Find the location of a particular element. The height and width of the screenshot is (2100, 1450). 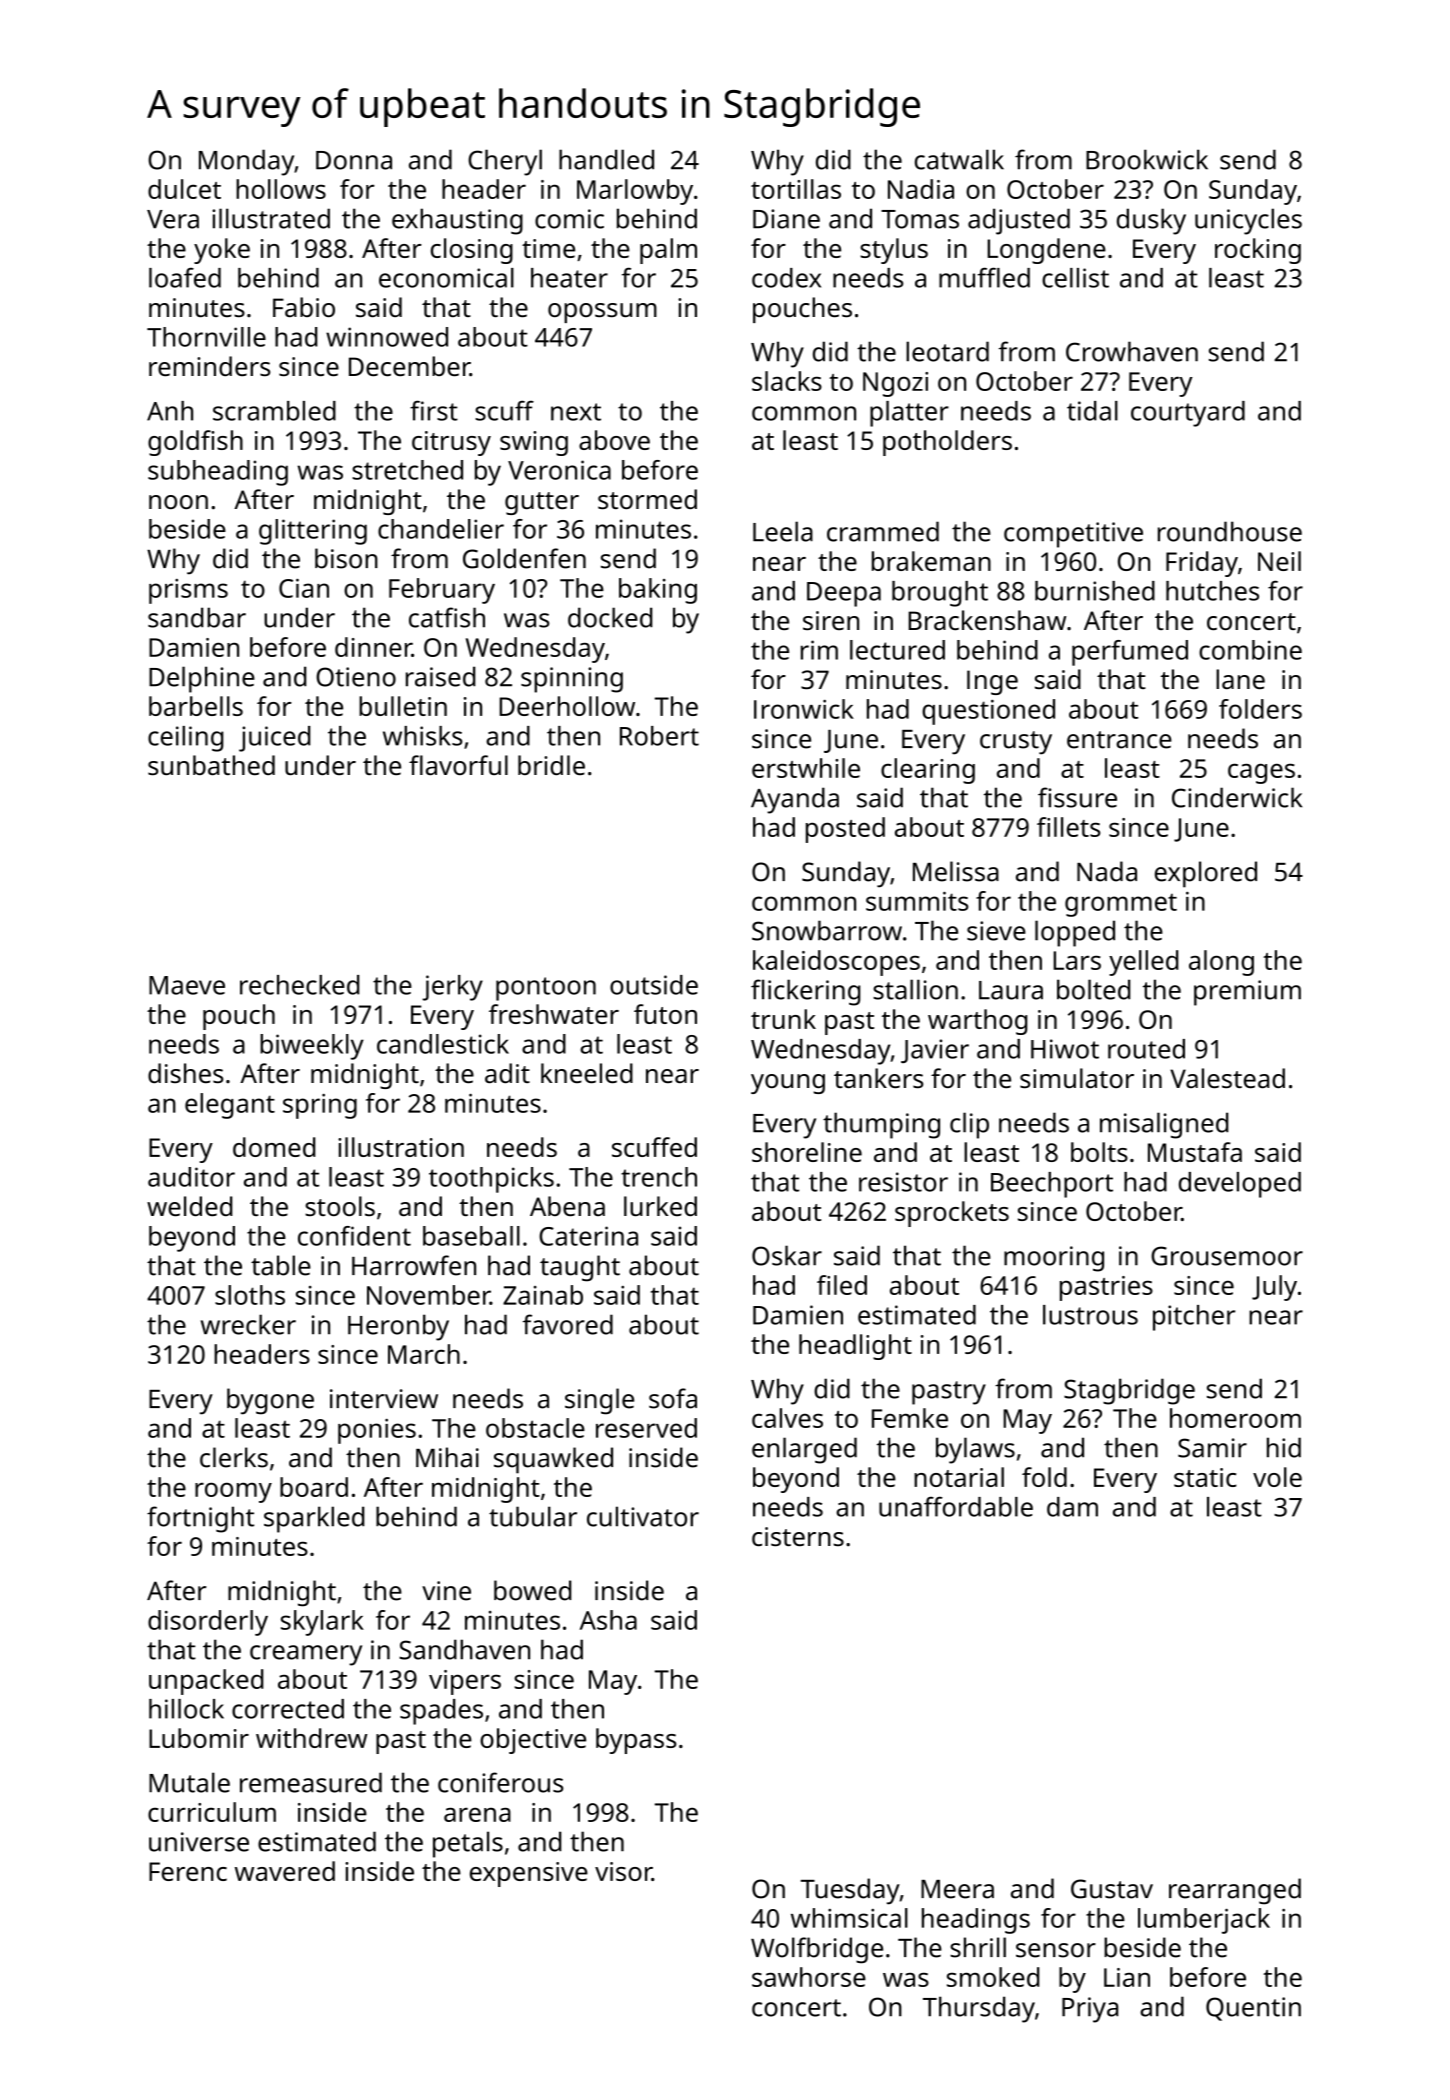

Thursday is located at coordinates (979, 2009).
